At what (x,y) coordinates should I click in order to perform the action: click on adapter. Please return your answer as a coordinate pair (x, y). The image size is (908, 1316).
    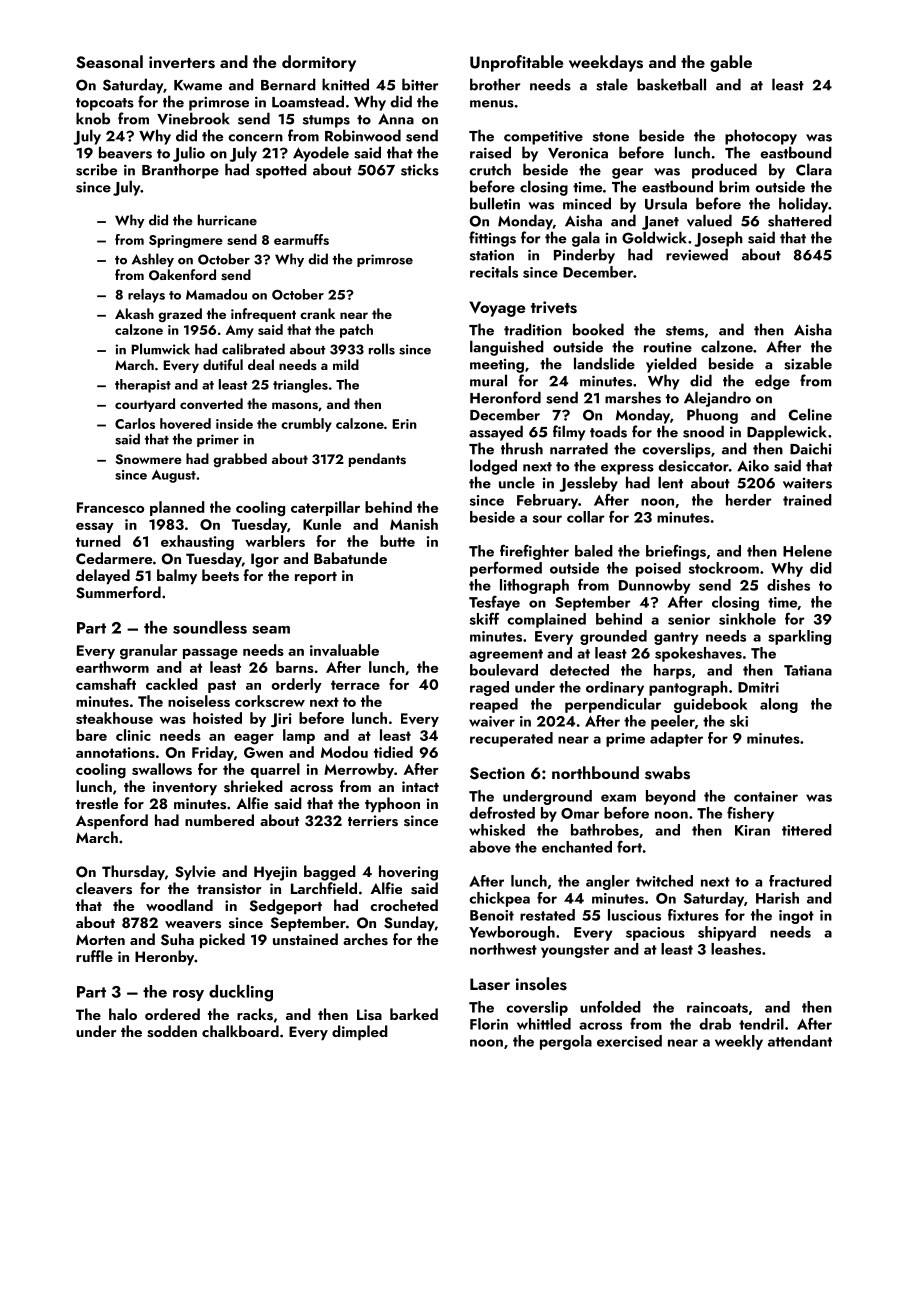
    Looking at the image, I should click on (676, 739).
